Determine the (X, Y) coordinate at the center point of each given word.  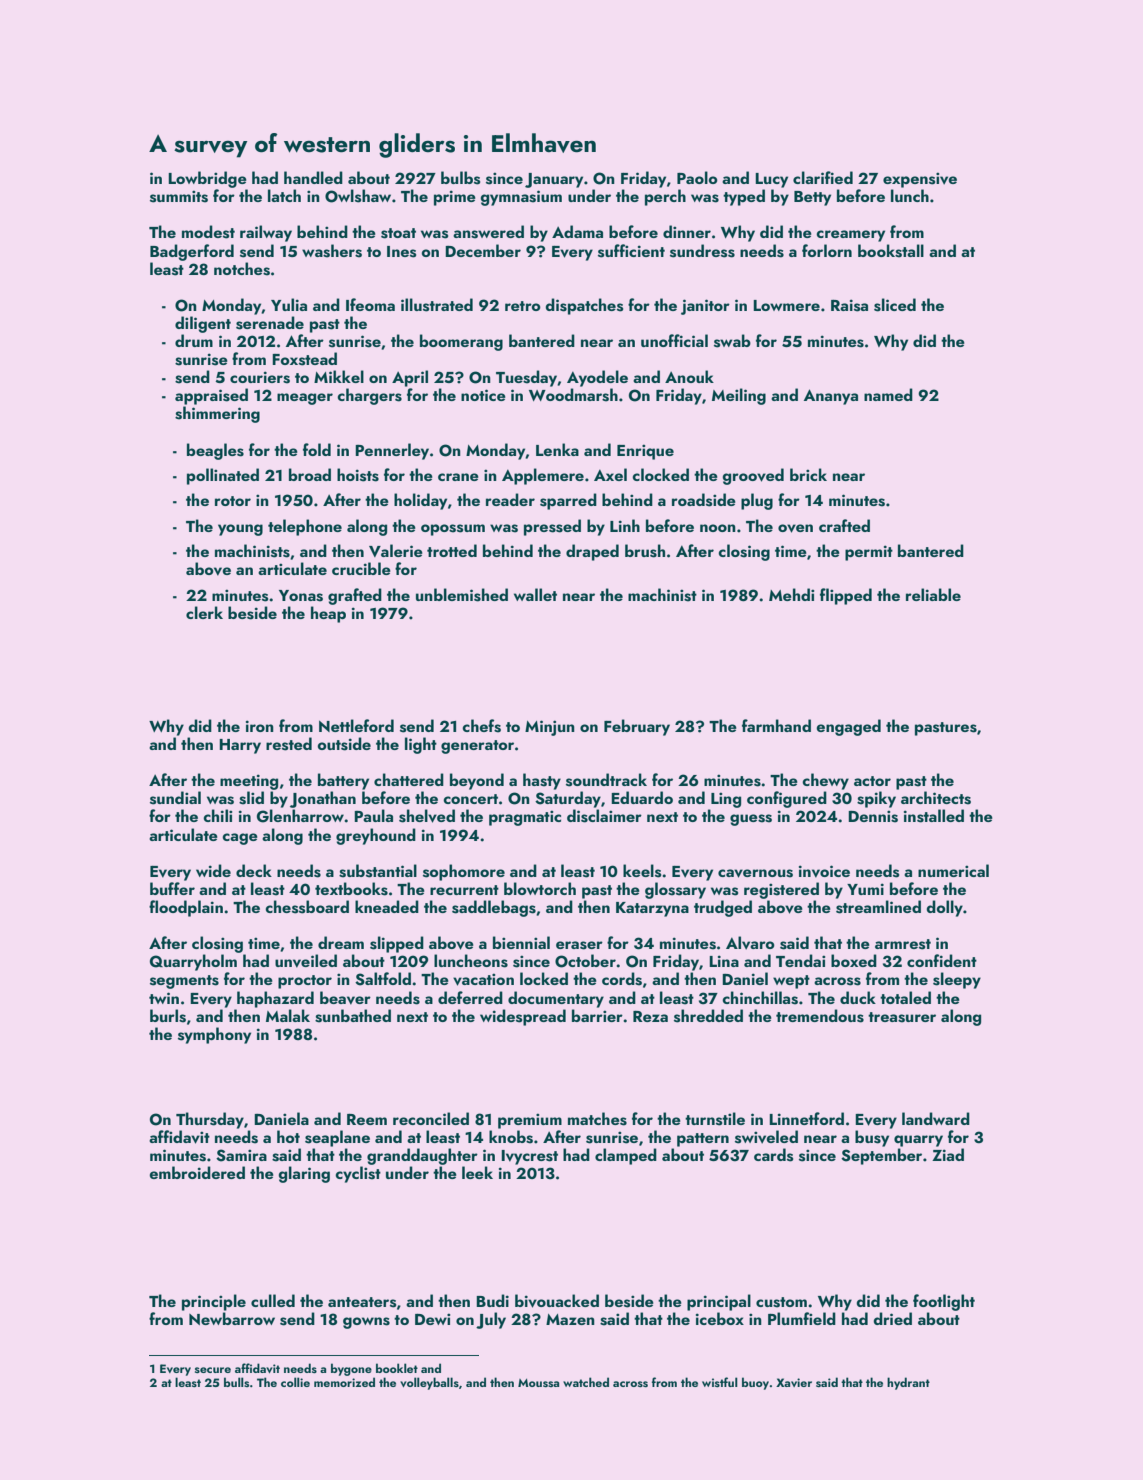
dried (892, 1318)
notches (242, 269)
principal (719, 1302)
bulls (237, 1382)
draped (592, 552)
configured (787, 799)
